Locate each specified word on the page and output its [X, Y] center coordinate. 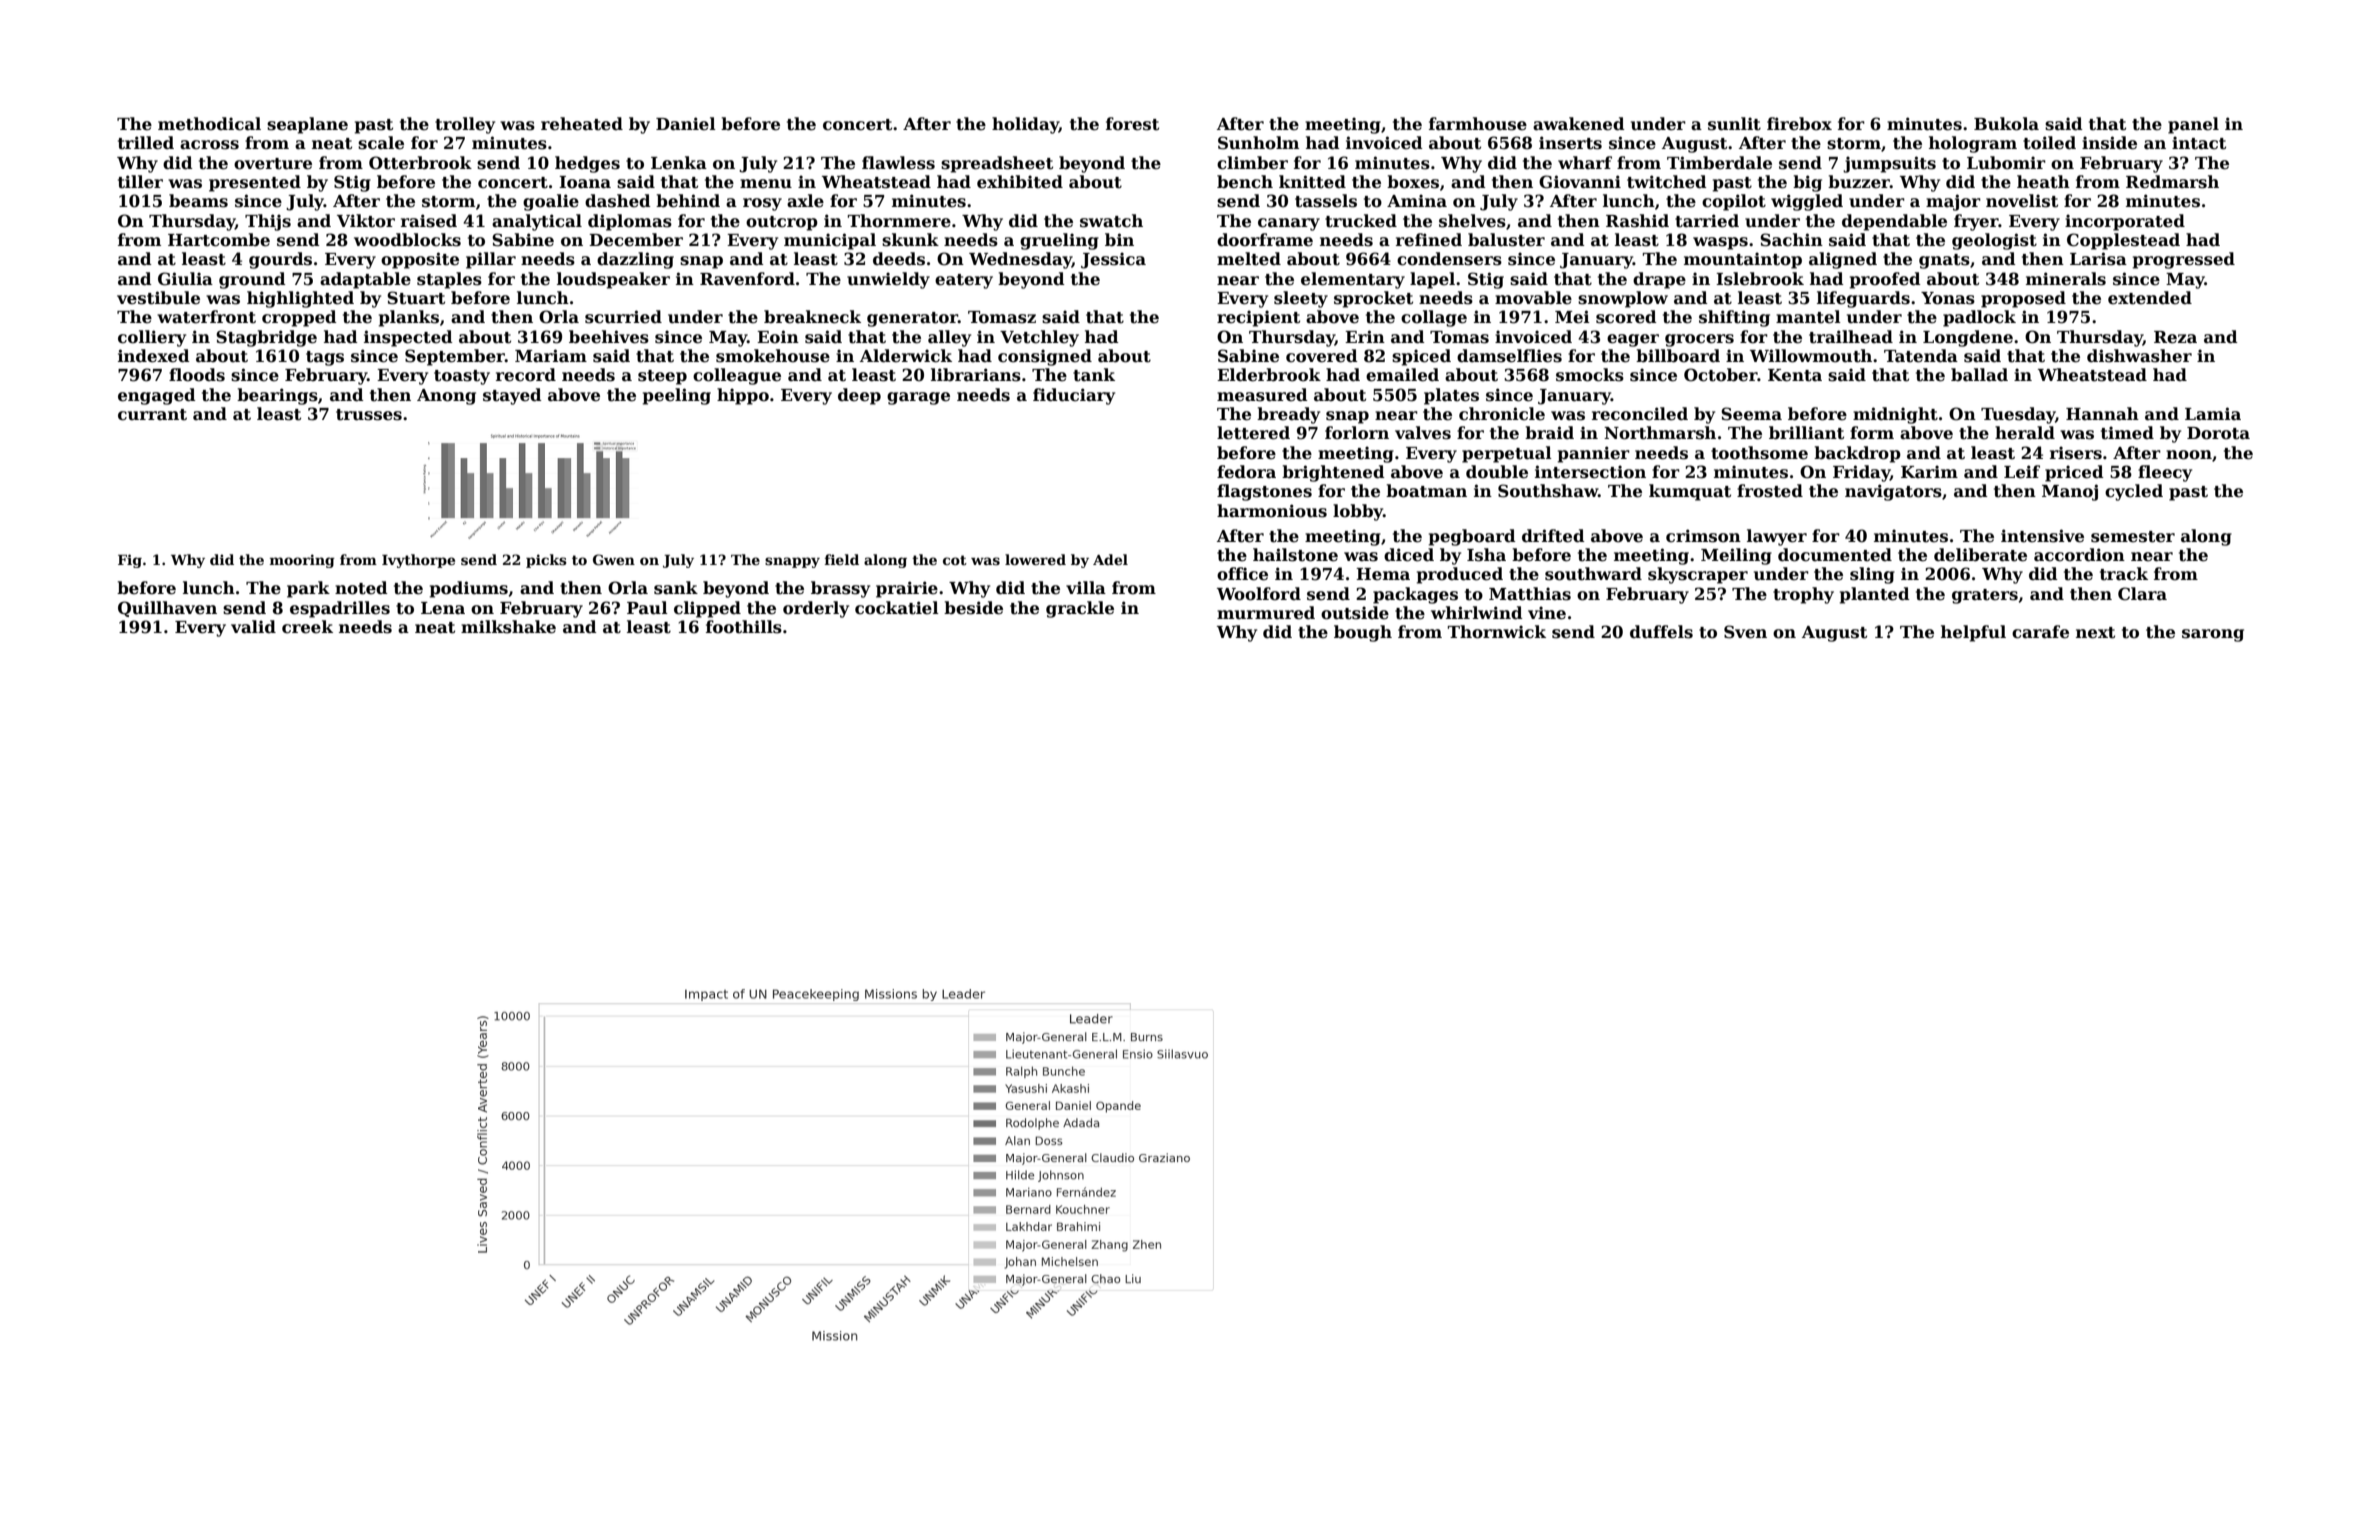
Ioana [585, 182]
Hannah [2102, 414]
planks [409, 318]
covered [1322, 356]
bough [1363, 633]
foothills [744, 627]
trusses [369, 415]
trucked [1361, 221]
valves [1423, 433]
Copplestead [2123, 241]
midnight [1895, 415]
